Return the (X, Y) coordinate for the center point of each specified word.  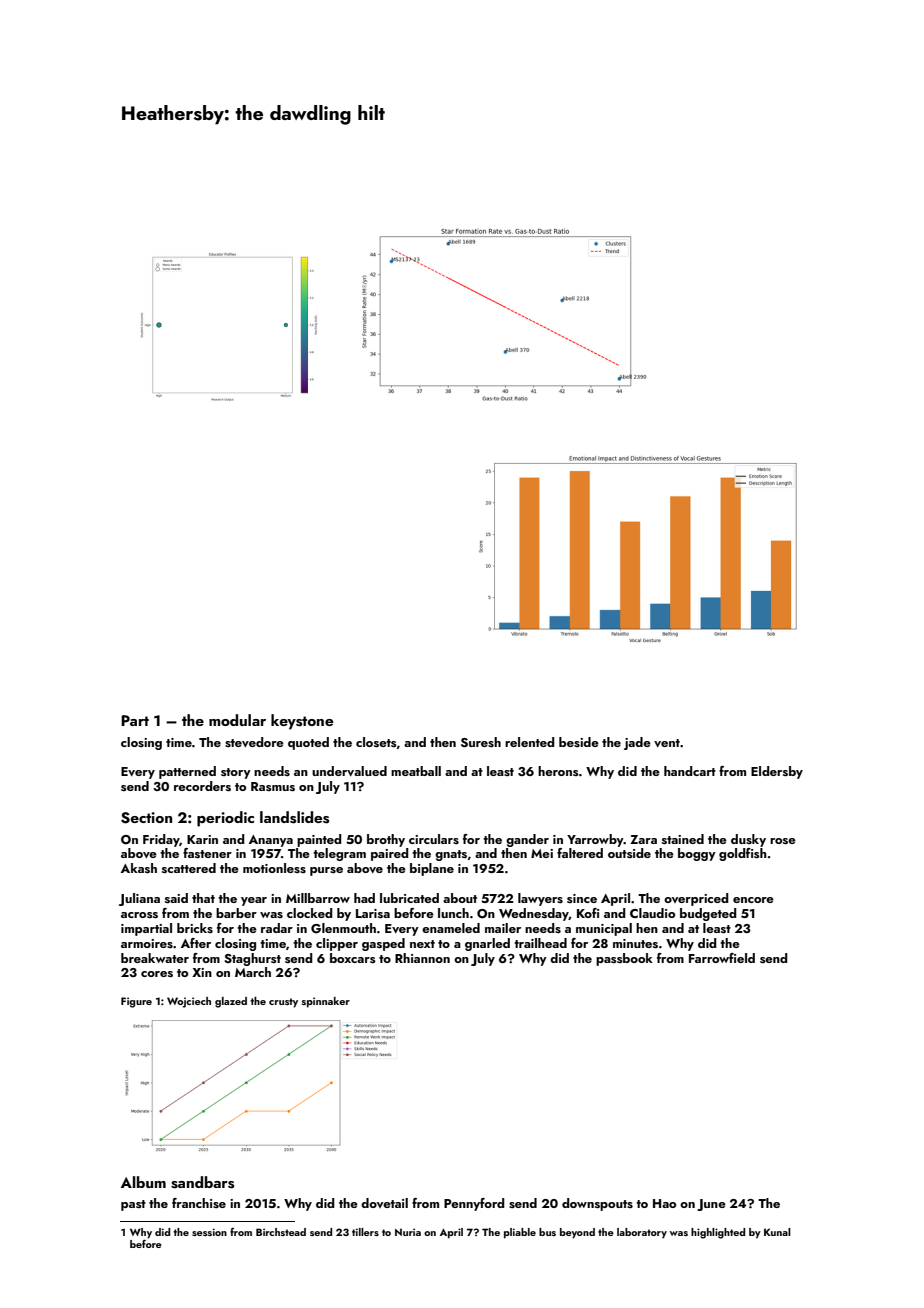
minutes (635, 943)
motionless (274, 868)
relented (530, 742)
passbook (624, 959)
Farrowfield (722, 958)
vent (667, 743)
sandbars (202, 1182)
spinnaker (326, 1002)
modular (237, 720)
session (209, 1232)
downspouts (597, 1204)
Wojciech (189, 1002)
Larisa (373, 913)
